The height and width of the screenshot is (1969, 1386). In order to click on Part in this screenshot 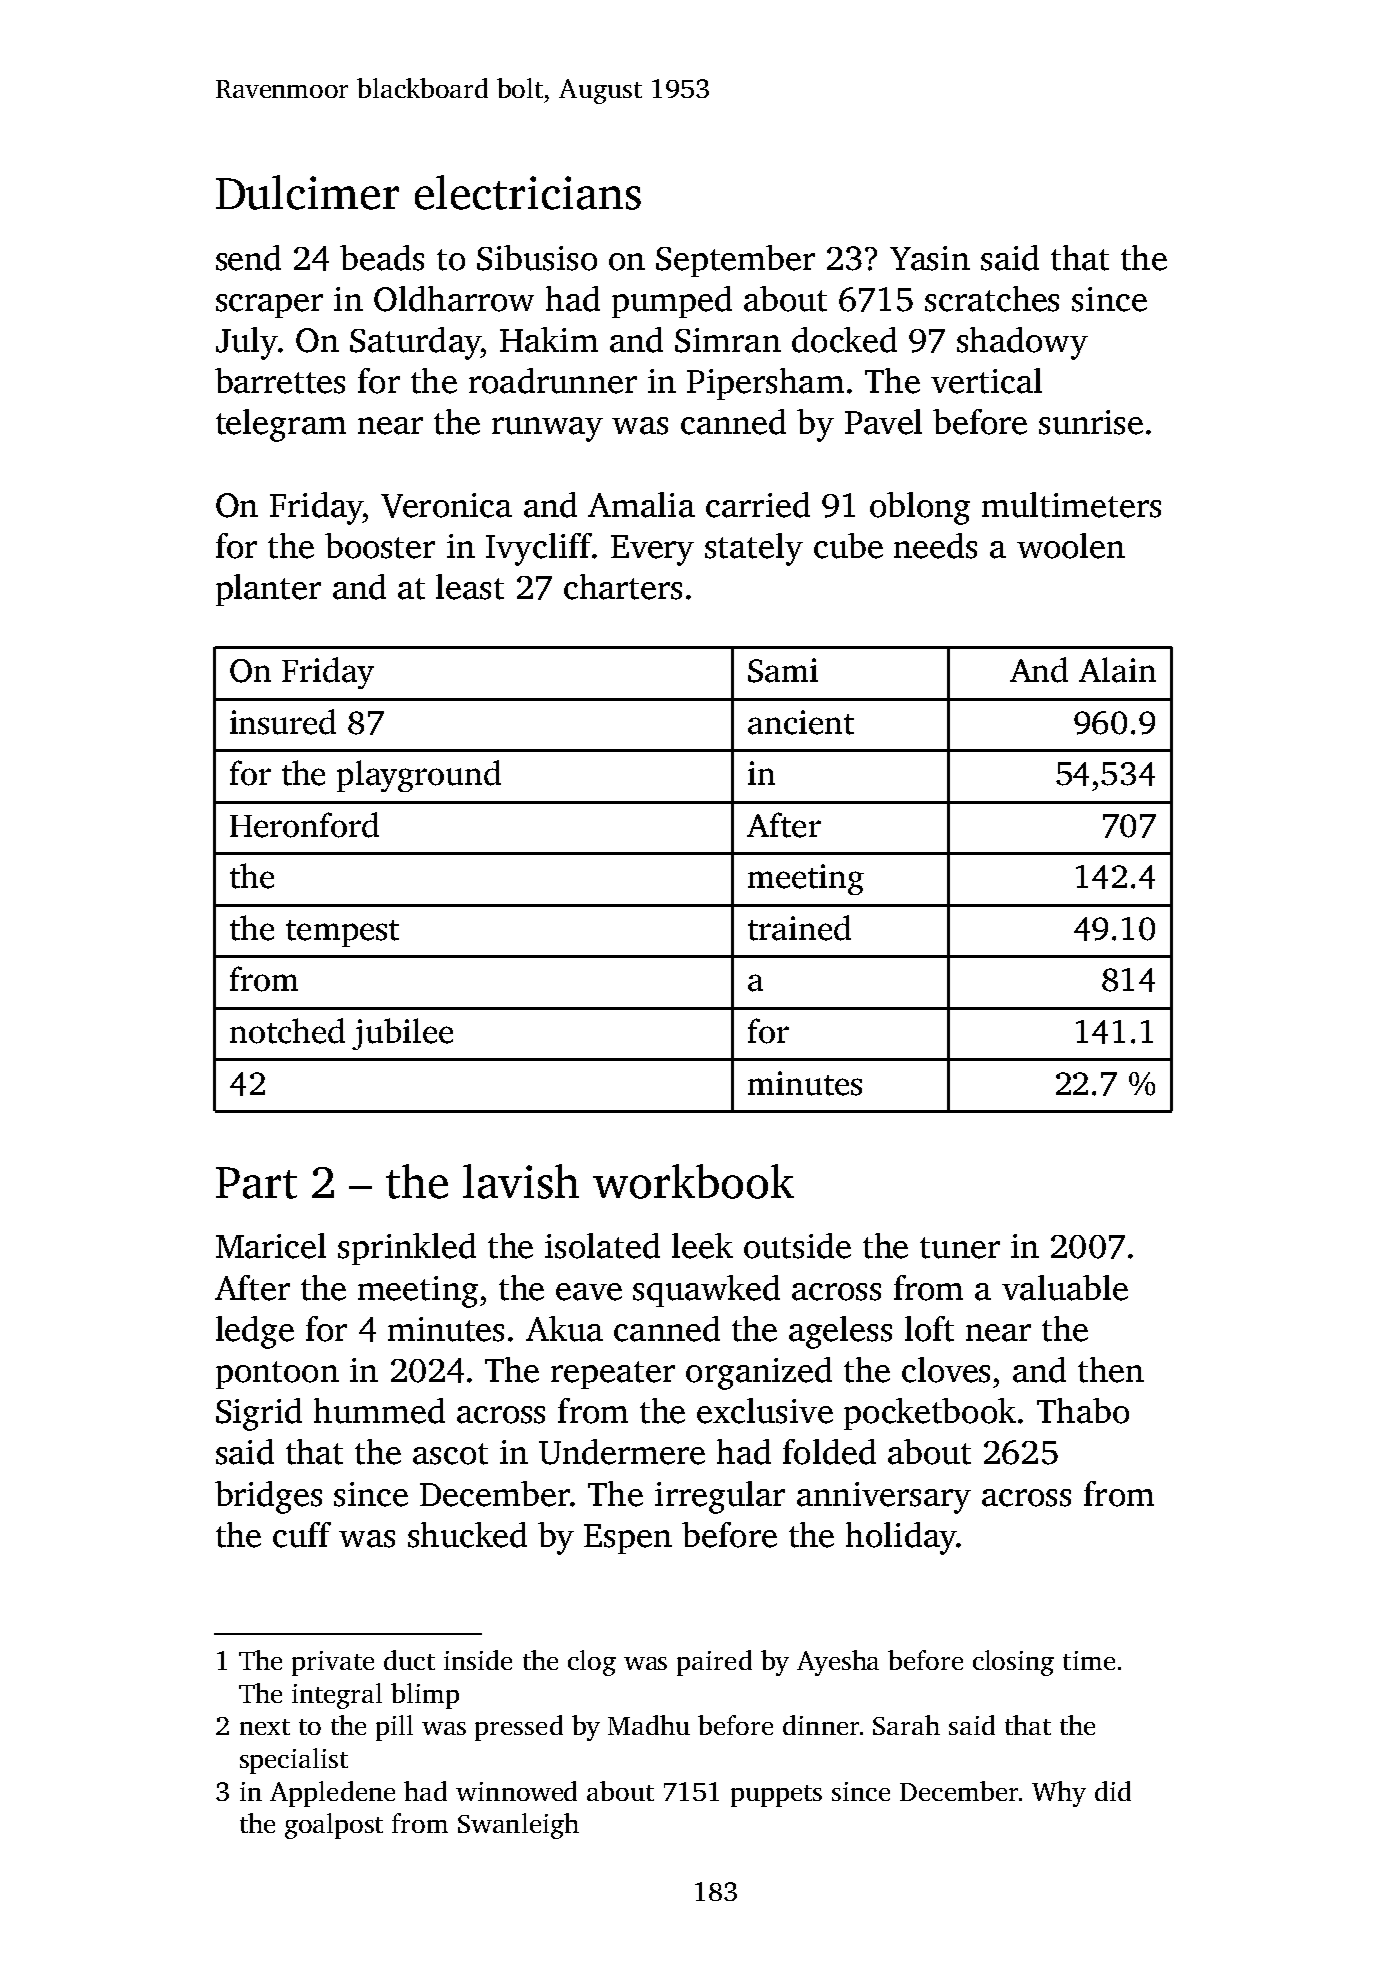, I will do `click(256, 1183)`.
